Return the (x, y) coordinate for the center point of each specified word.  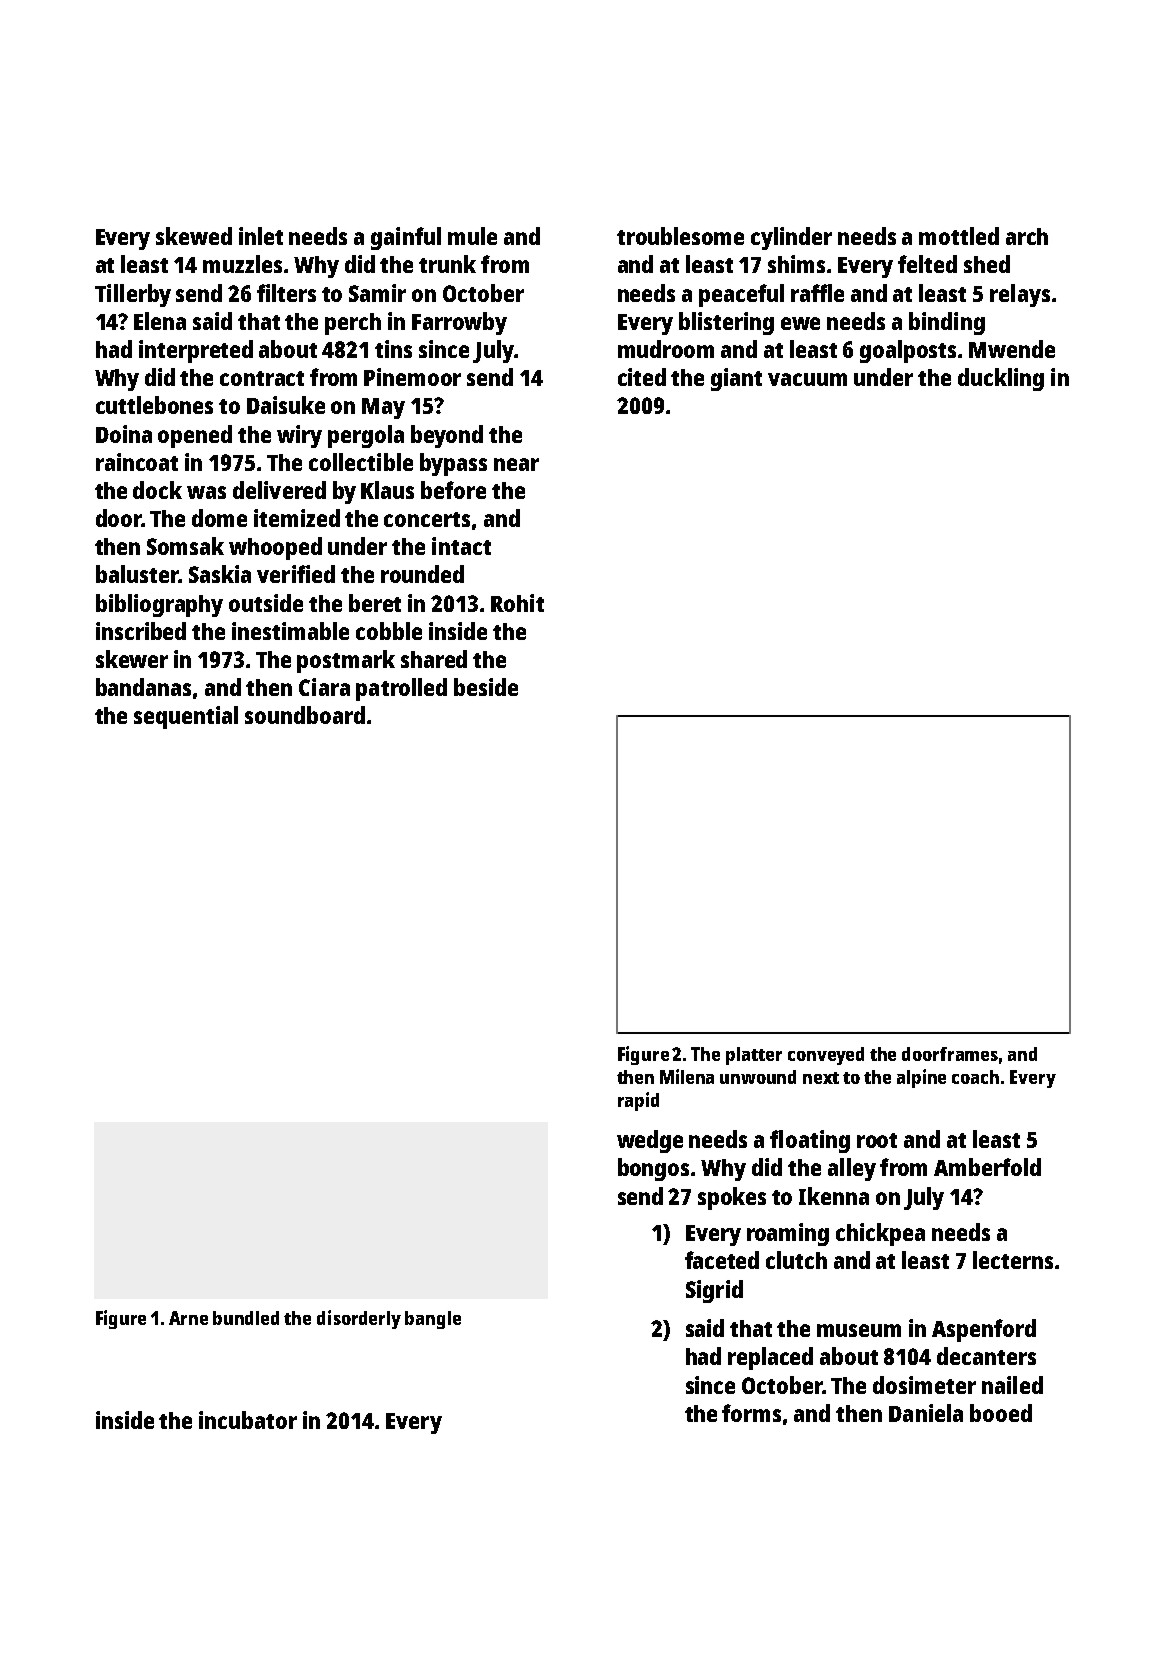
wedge (650, 1141)
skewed (194, 236)
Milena (687, 1076)
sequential (186, 717)
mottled (959, 236)
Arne (188, 1318)
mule (472, 236)
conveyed (826, 1056)
